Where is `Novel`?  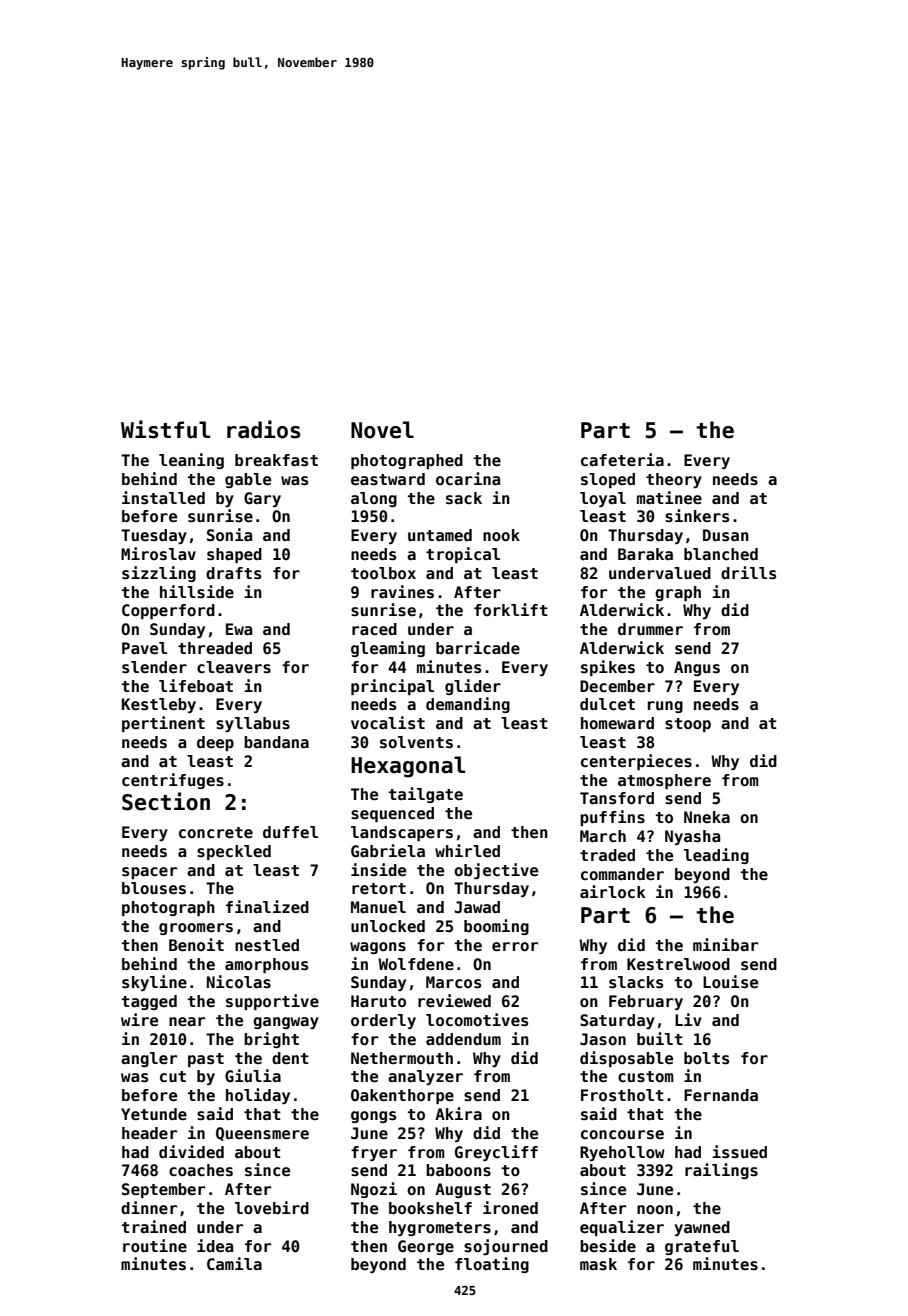 Novel is located at coordinates (382, 430).
